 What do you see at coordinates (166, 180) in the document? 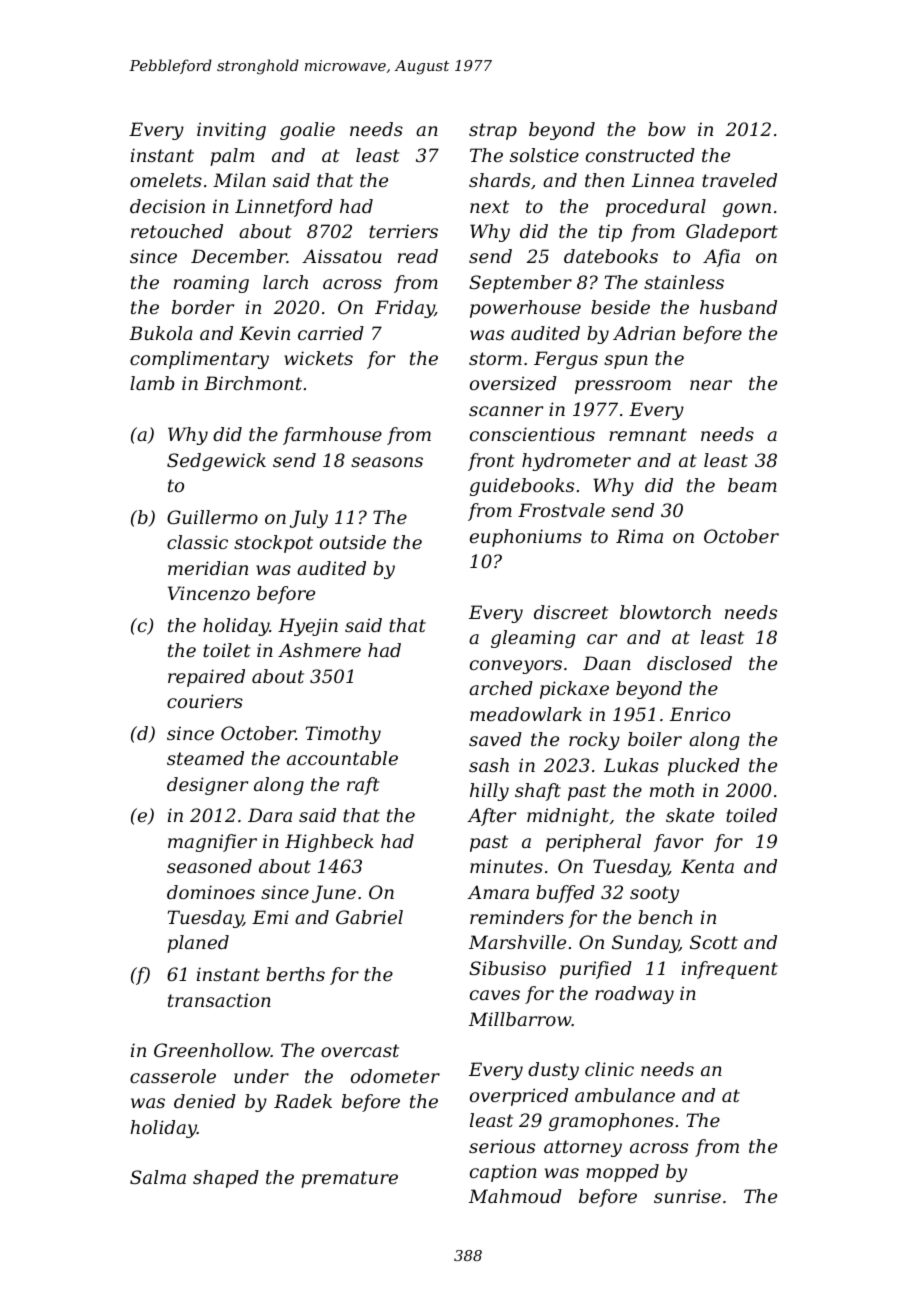
I see `omelets` at bounding box center [166, 180].
